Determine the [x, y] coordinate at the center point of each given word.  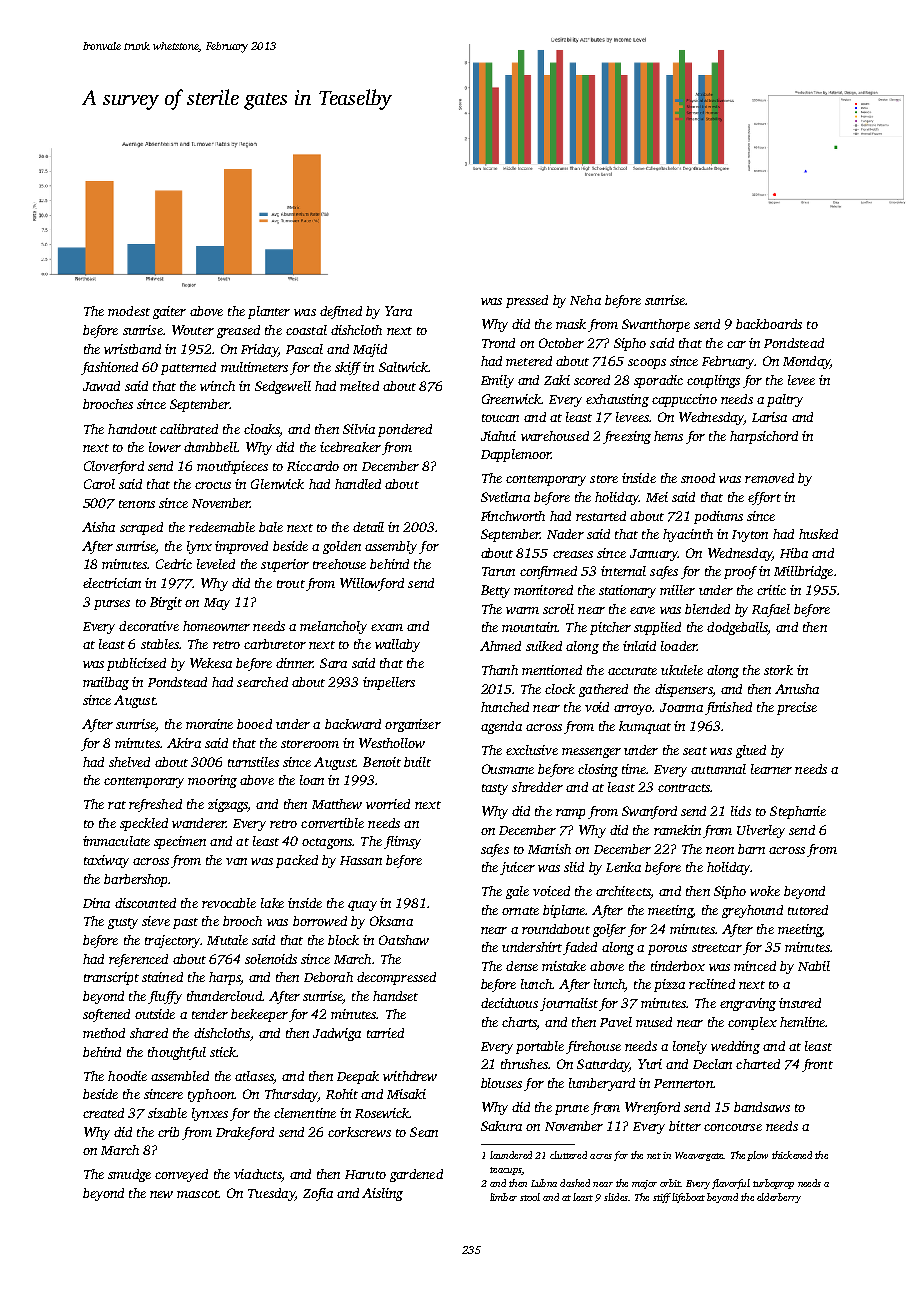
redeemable [222, 527]
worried [388, 804]
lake [272, 903]
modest [129, 311]
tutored [808, 910]
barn [751, 849]
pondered [405, 430]
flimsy [402, 842]
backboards [769, 324]
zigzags [228, 805]
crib [168, 1132]
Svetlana [505, 497]
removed [769, 478]
